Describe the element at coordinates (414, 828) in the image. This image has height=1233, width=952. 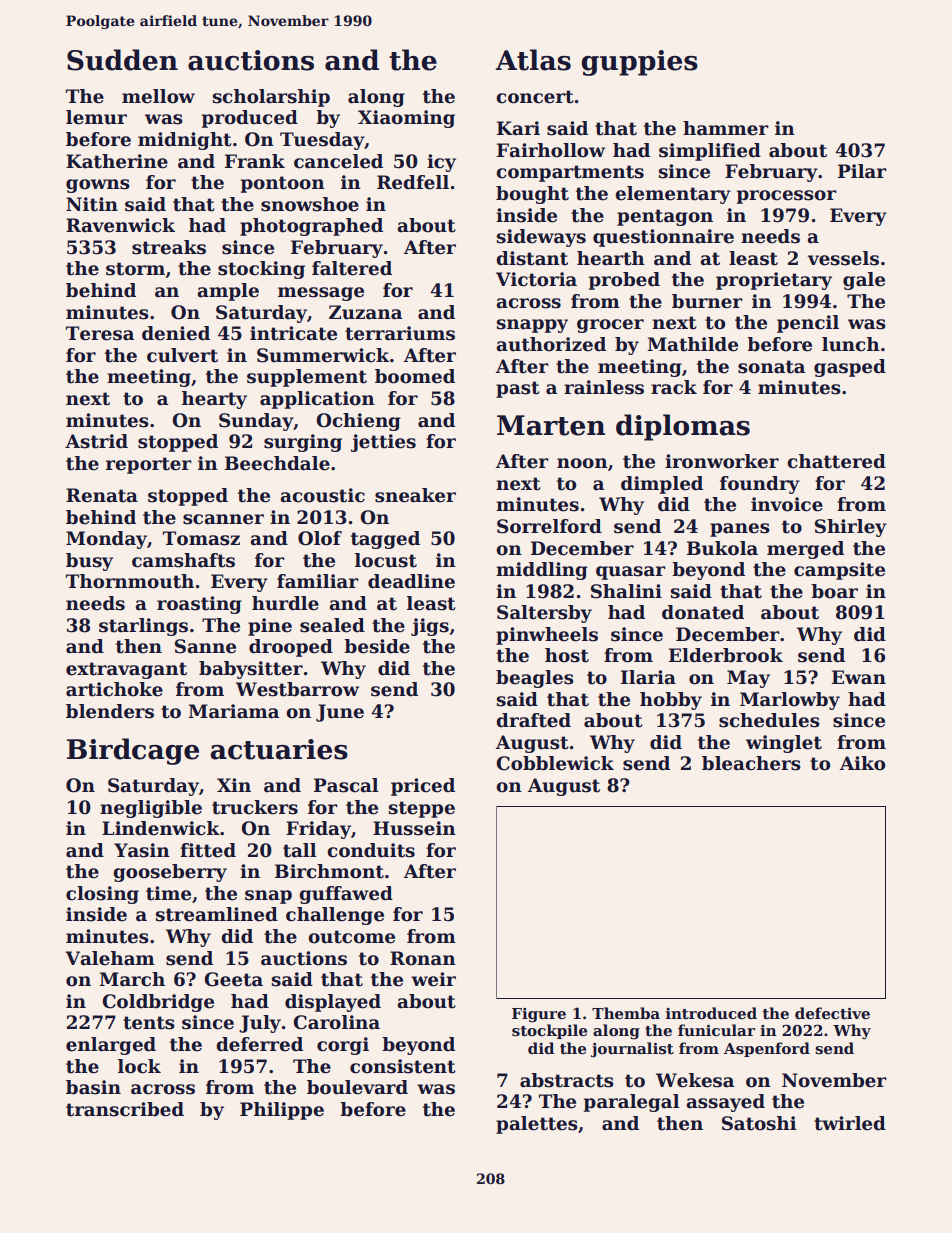
I see `Hussein` at that location.
